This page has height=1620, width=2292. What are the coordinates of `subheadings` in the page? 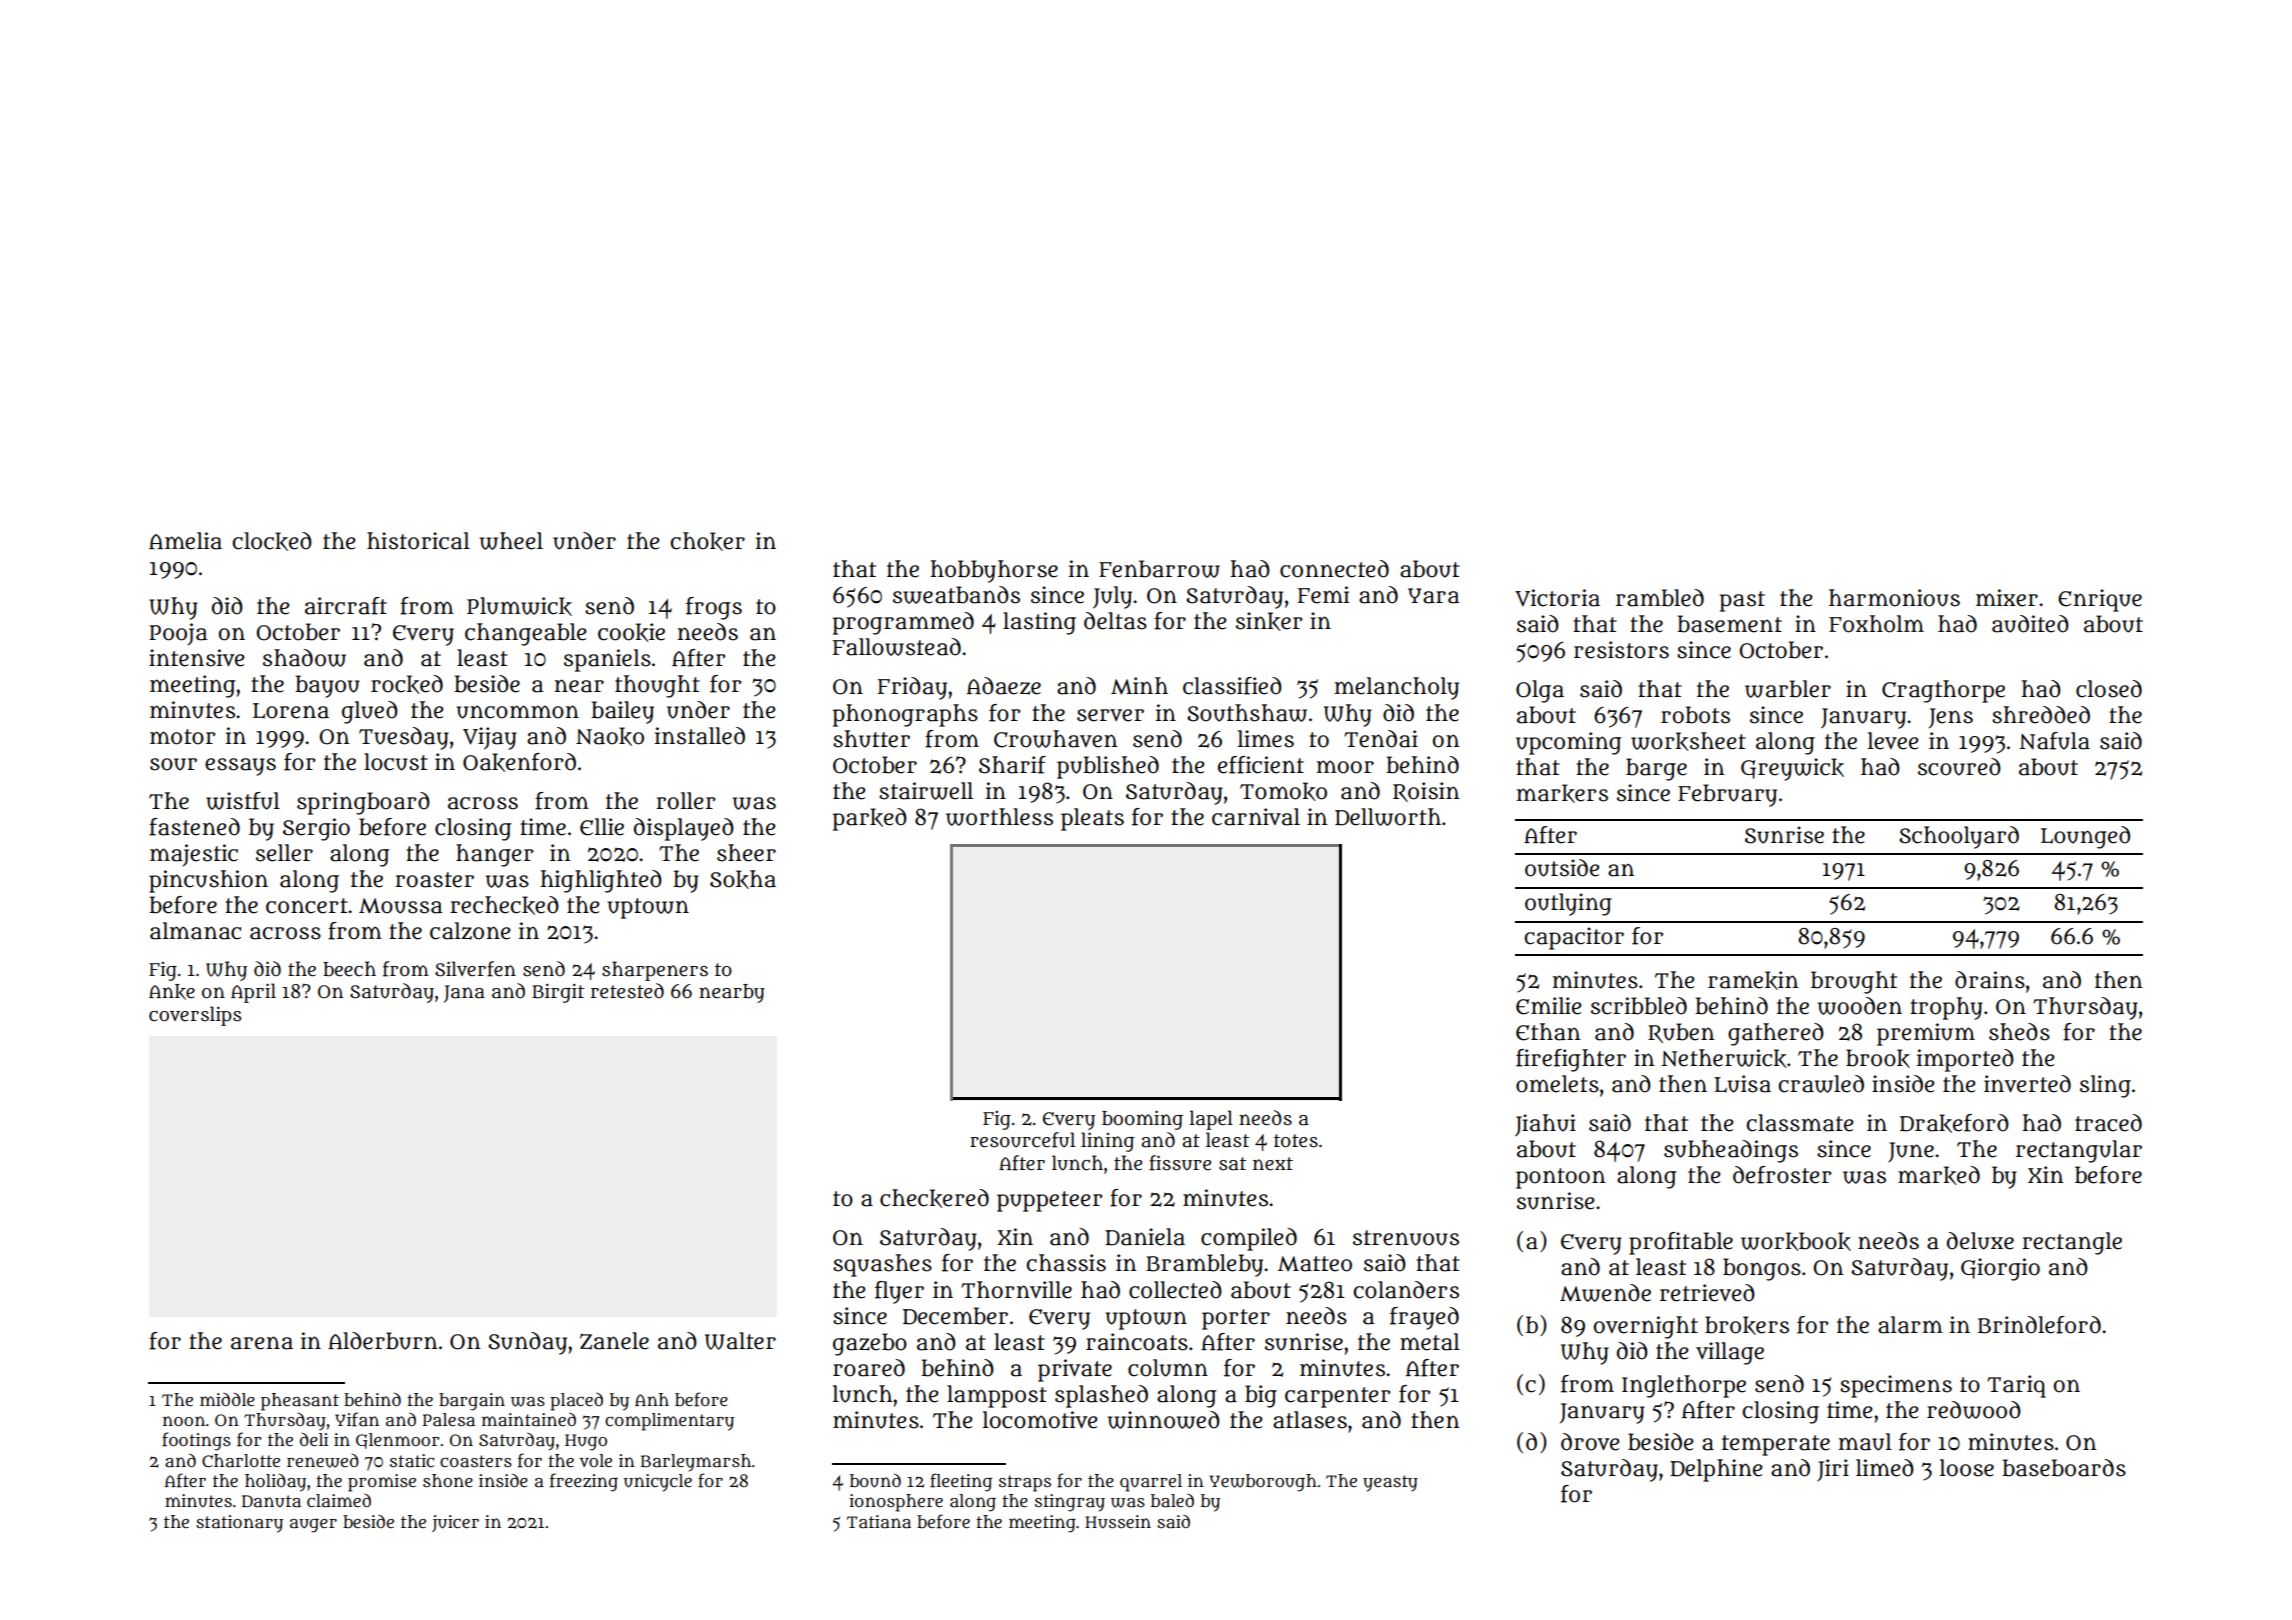 It's located at (1731, 1151).
